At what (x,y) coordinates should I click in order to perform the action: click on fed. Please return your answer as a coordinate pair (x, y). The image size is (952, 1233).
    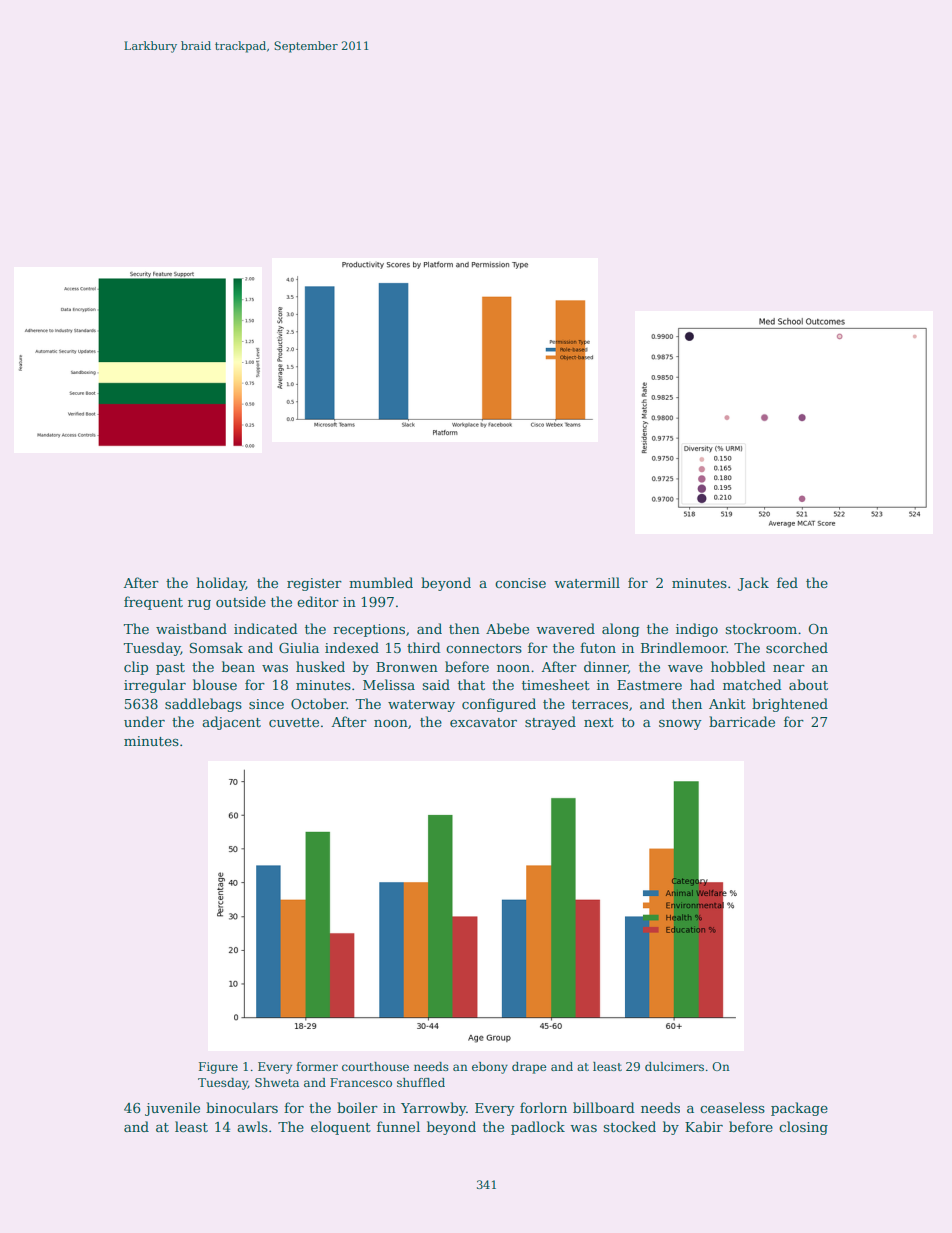
    Looking at the image, I should click on (787, 582).
